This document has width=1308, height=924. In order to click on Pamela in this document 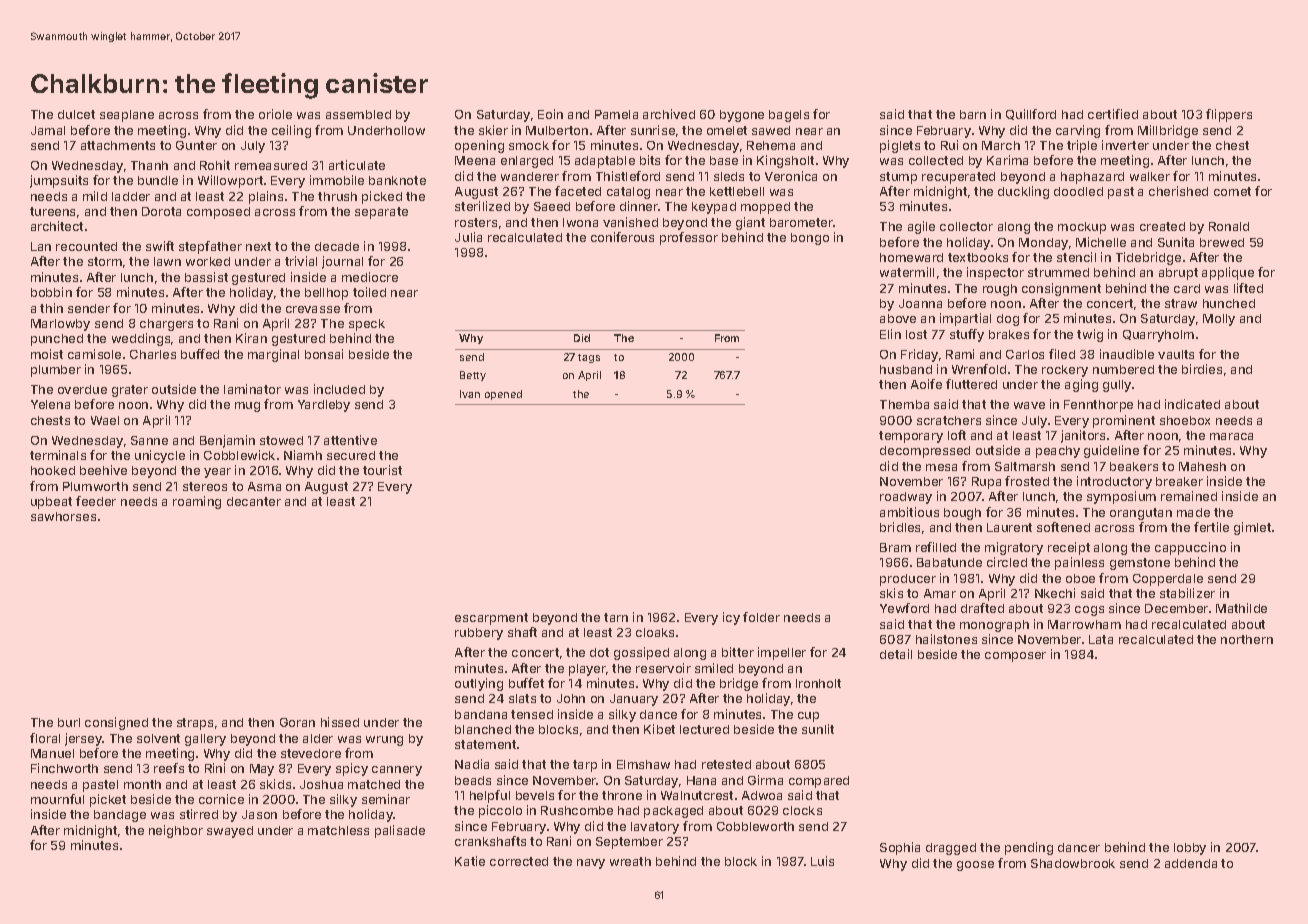, I will do `click(616, 114)`.
